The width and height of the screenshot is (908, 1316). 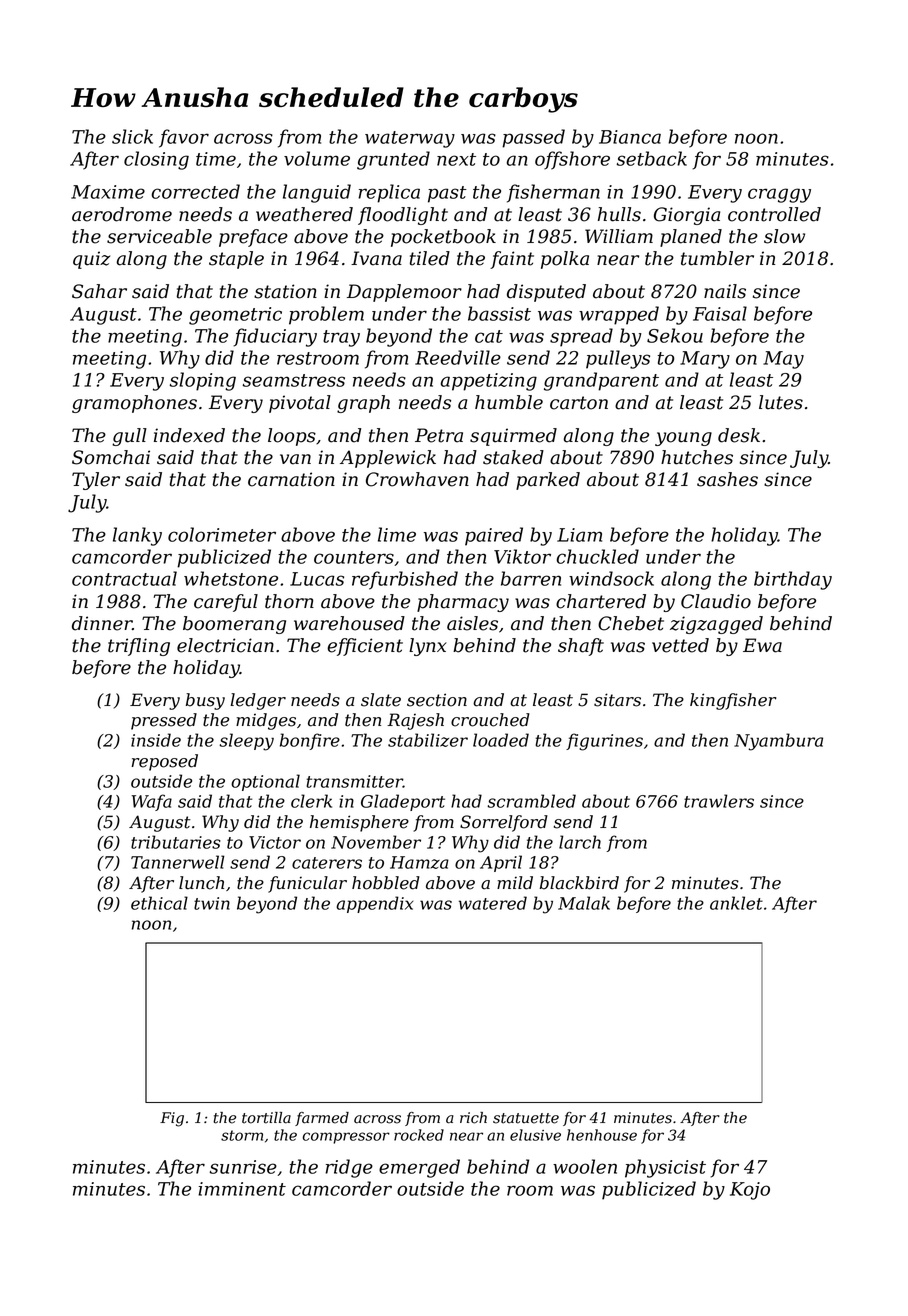 I want to click on imminent, so click(x=242, y=1189).
